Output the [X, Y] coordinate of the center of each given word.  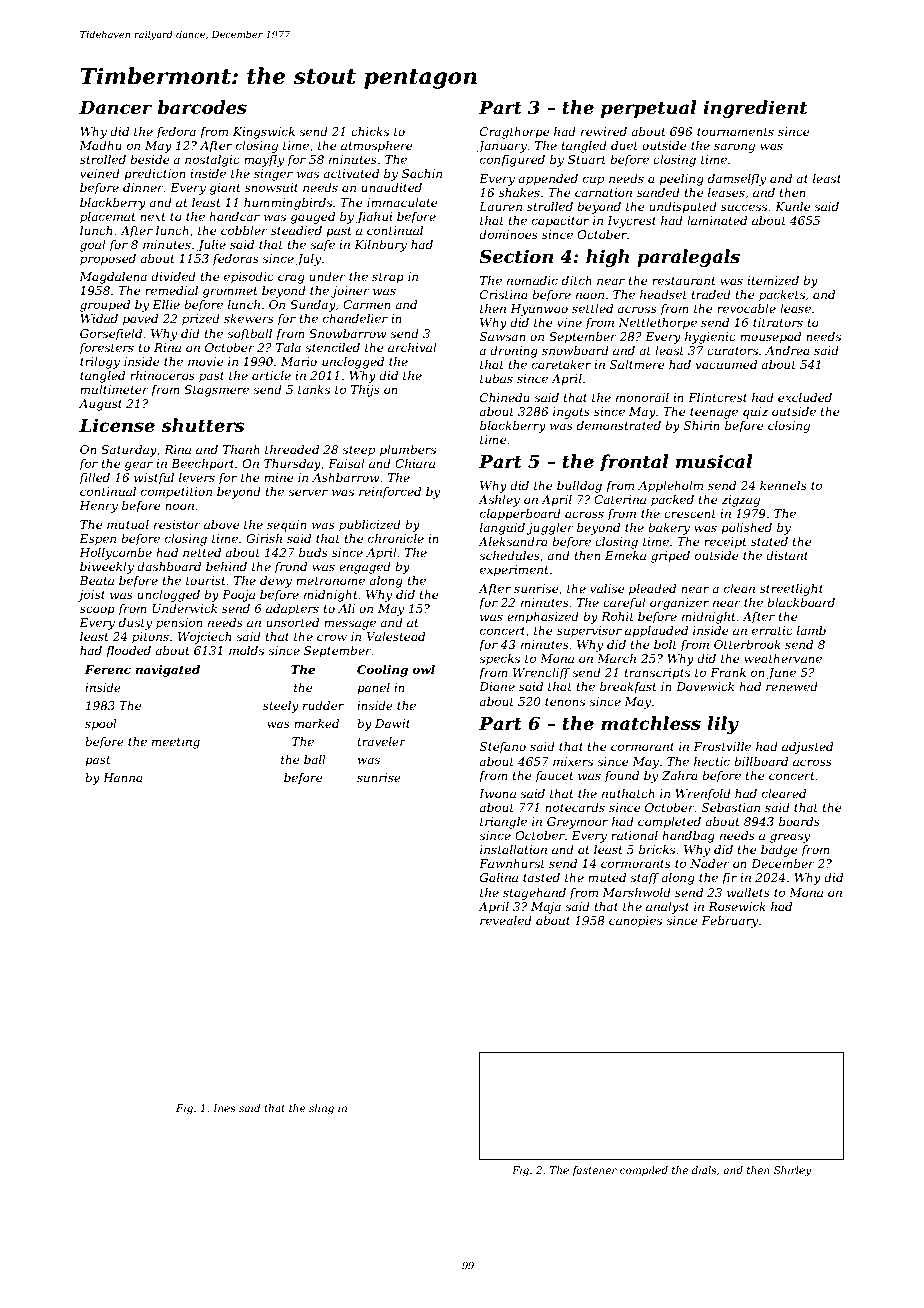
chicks [370, 131]
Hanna [123, 777]
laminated [717, 220]
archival [412, 347]
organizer [679, 604]
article [271, 375]
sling [321, 1109]
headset [663, 294]
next [153, 217]
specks [499, 660]
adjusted [807, 748]
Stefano [503, 748]
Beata [96, 580]
